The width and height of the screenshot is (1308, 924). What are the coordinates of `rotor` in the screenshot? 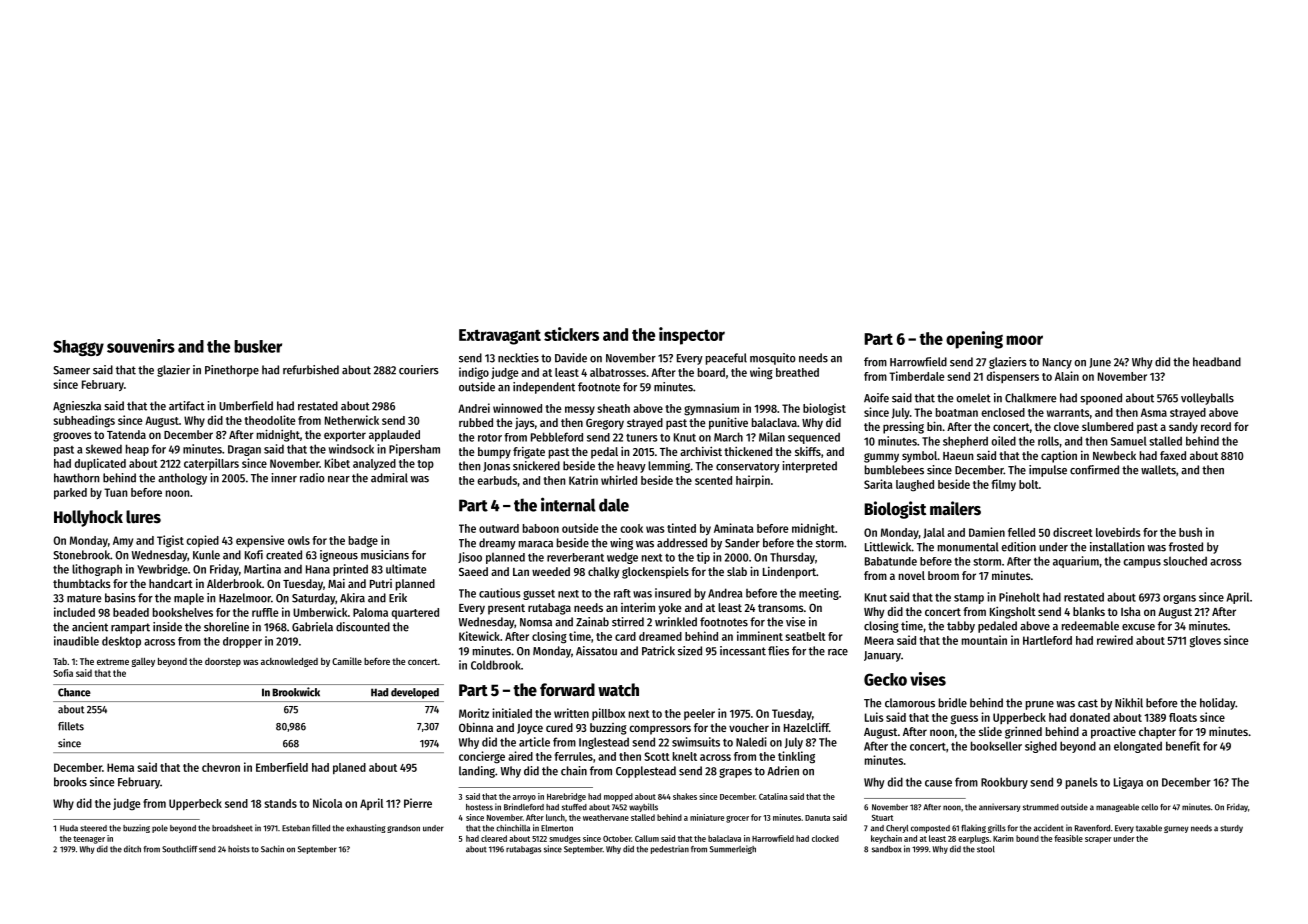 It's located at (490, 438).
